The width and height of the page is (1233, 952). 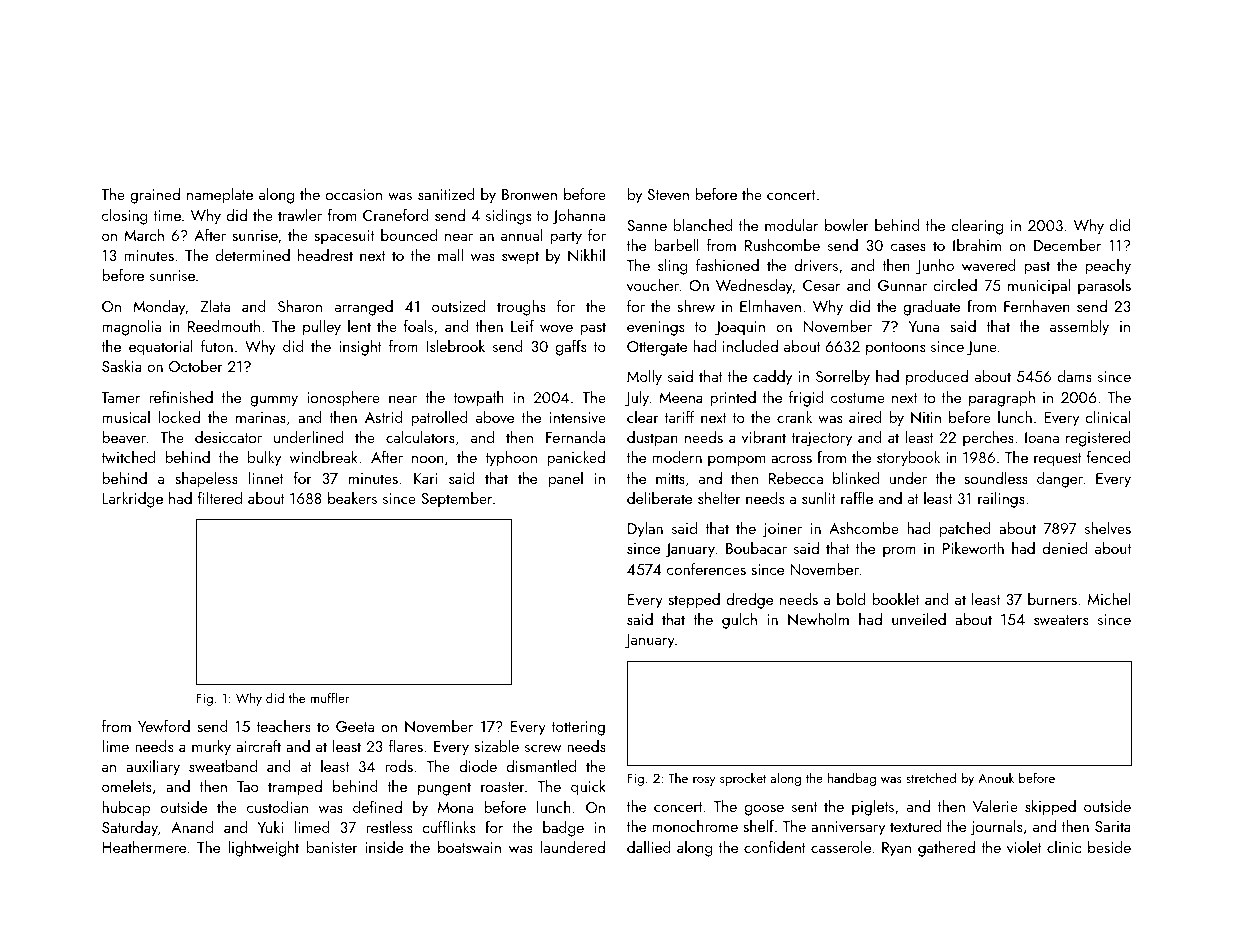 I want to click on beside, so click(x=1109, y=847).
